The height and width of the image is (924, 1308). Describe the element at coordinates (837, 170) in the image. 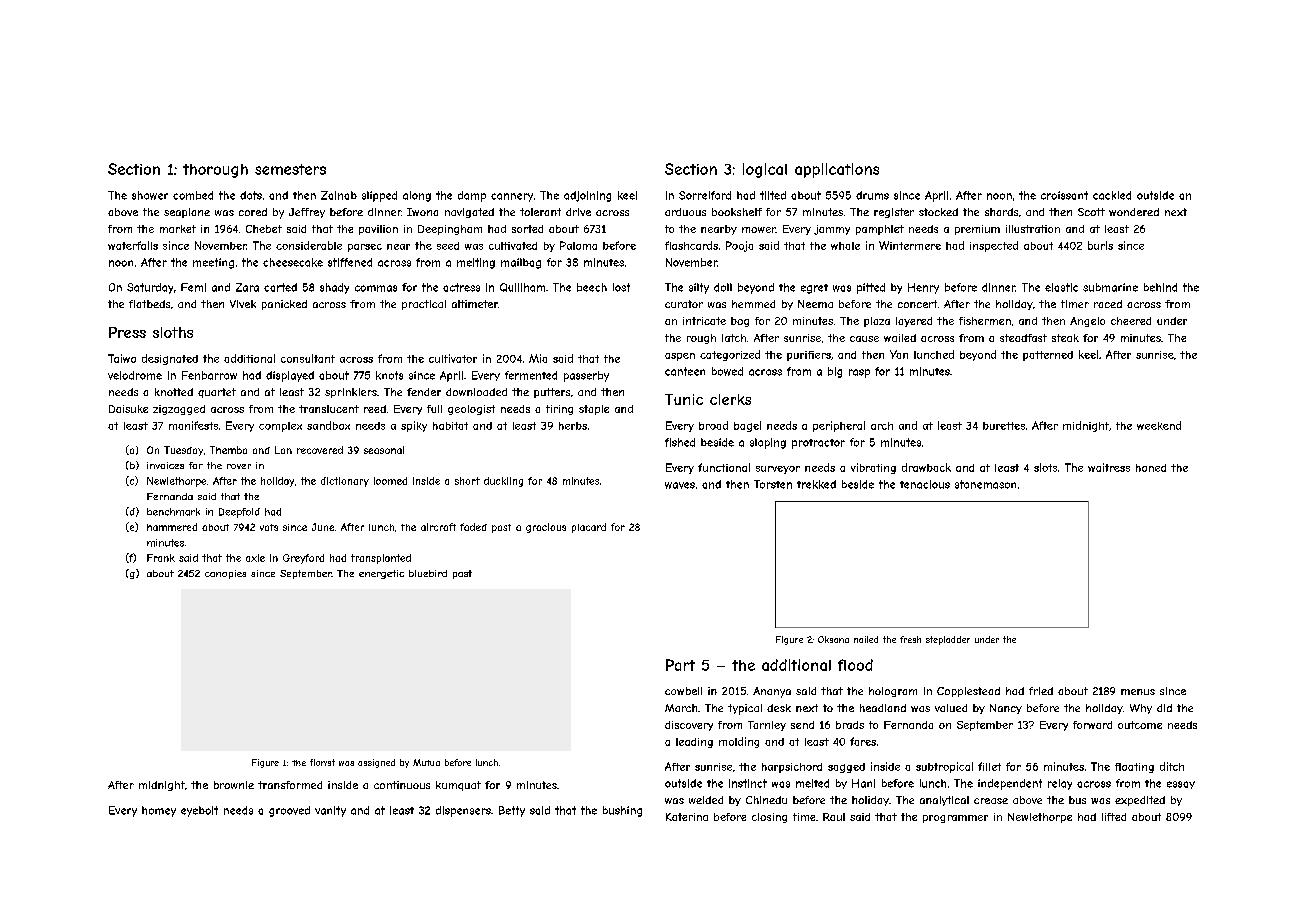

I see `applications` at that location.
